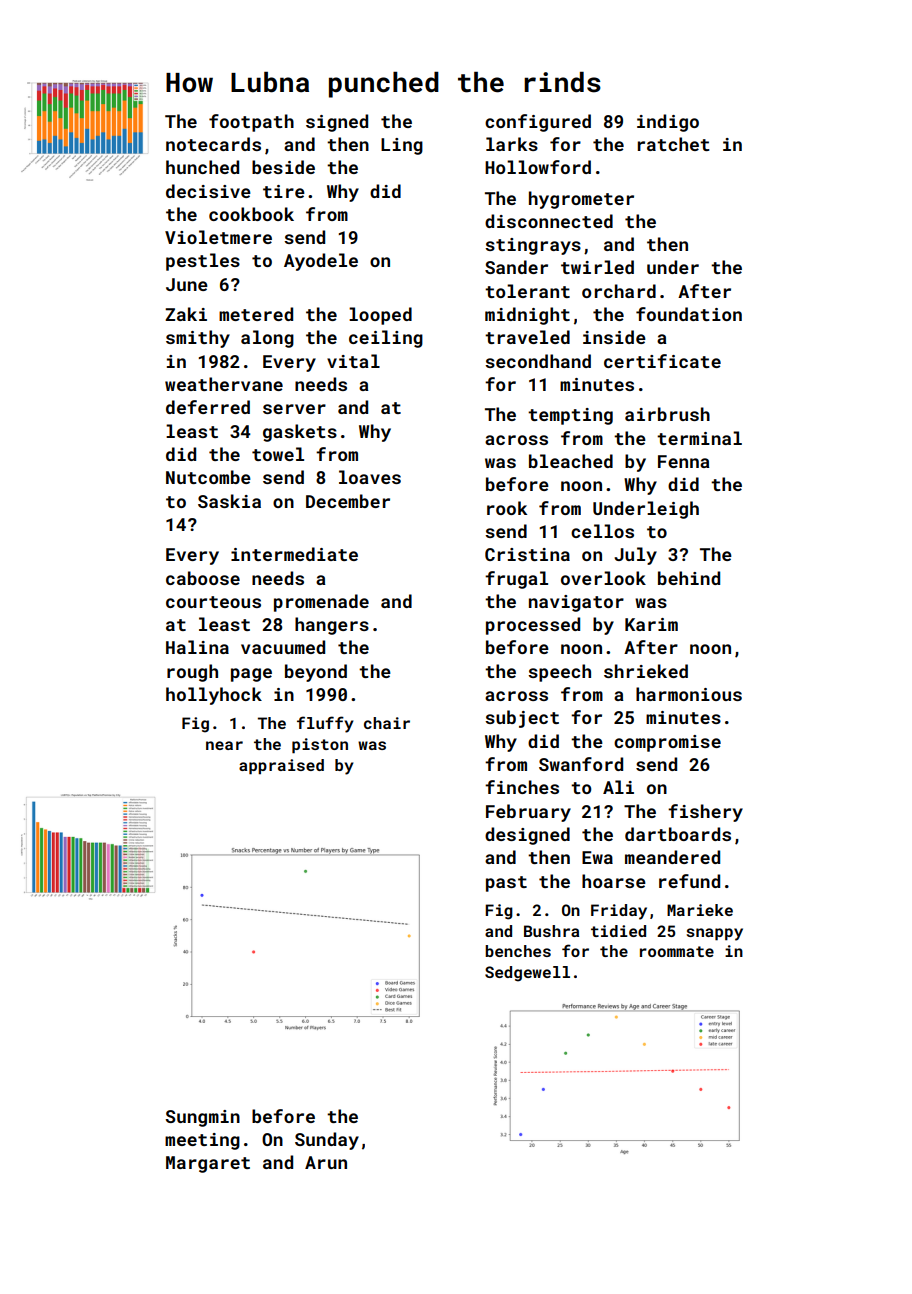  I want to click on page, so click(251, 675).
